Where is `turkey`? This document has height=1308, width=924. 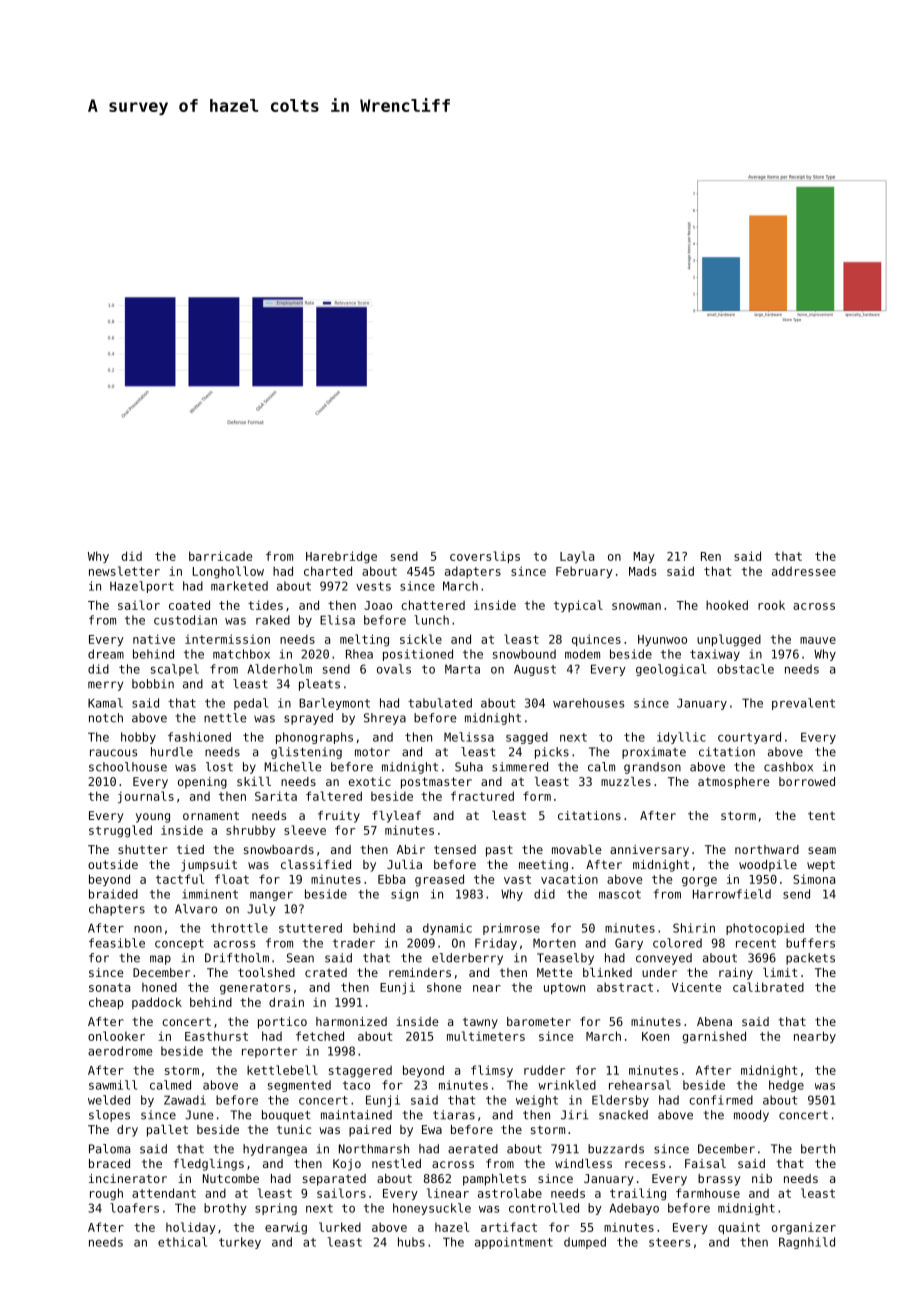 turkey is located at coordinates (240, 1243).
